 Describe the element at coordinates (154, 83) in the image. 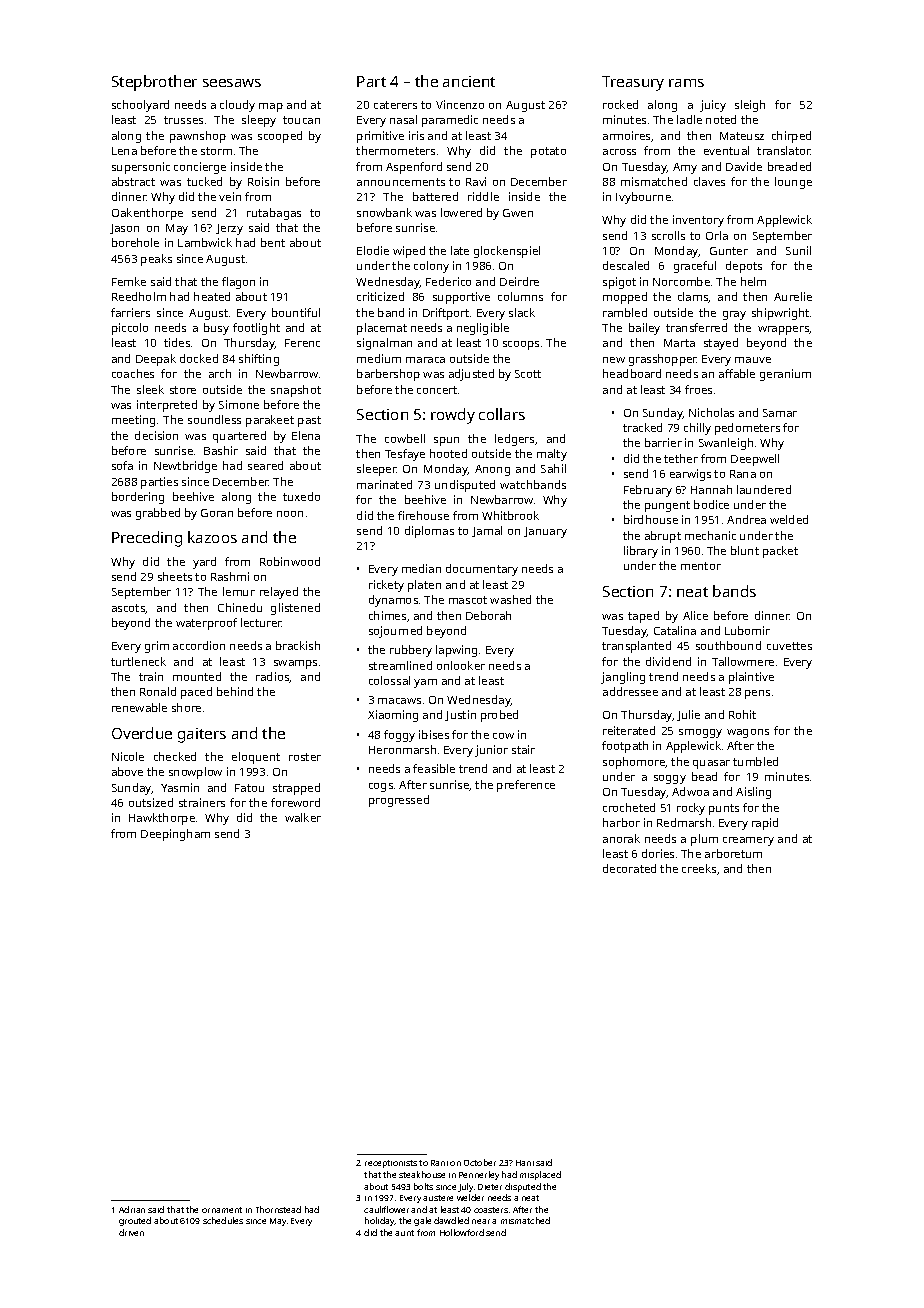

I see `Stepbrother` at that location.
